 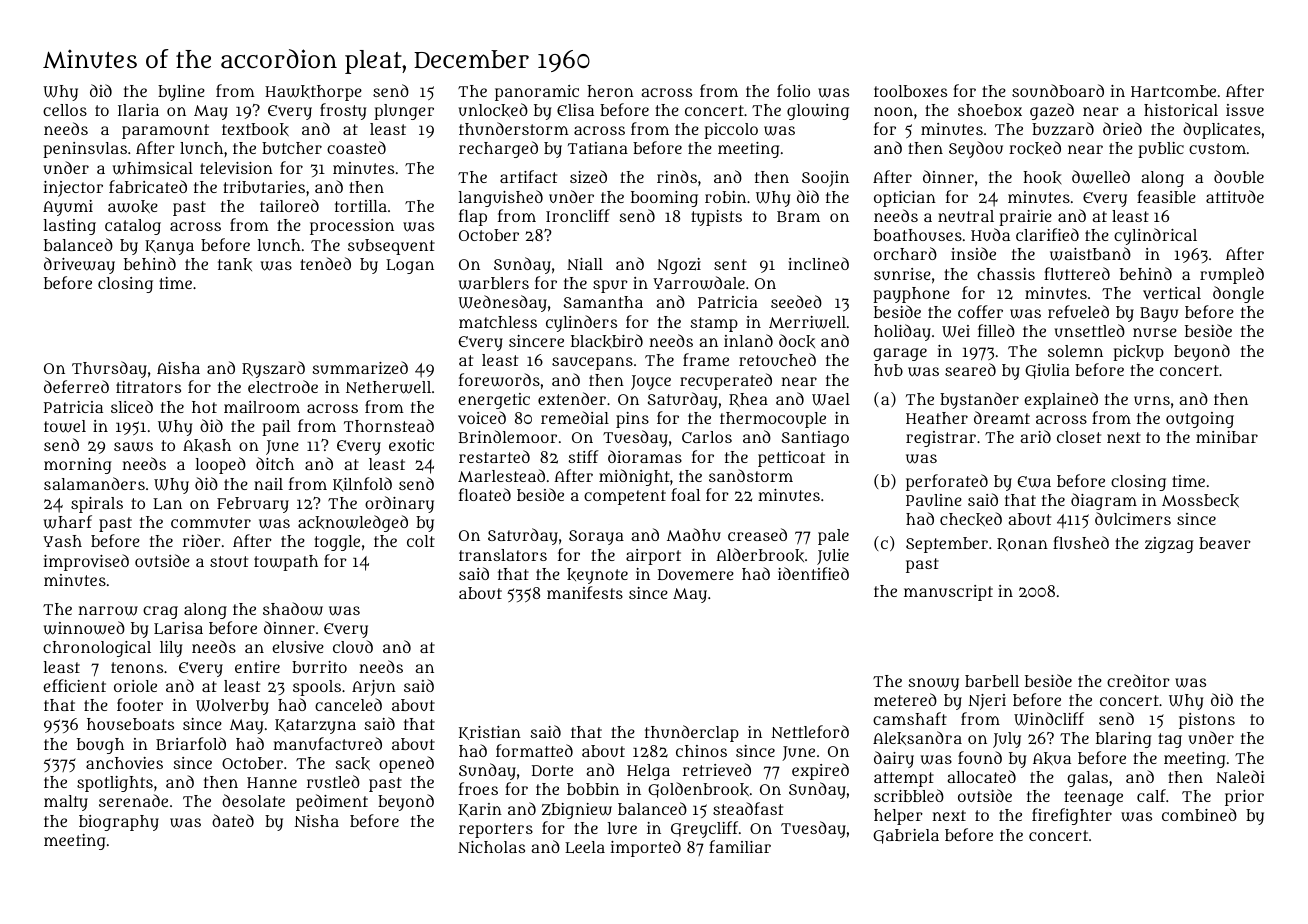 I want to click on manufactured, so click(x=327, y=743).
